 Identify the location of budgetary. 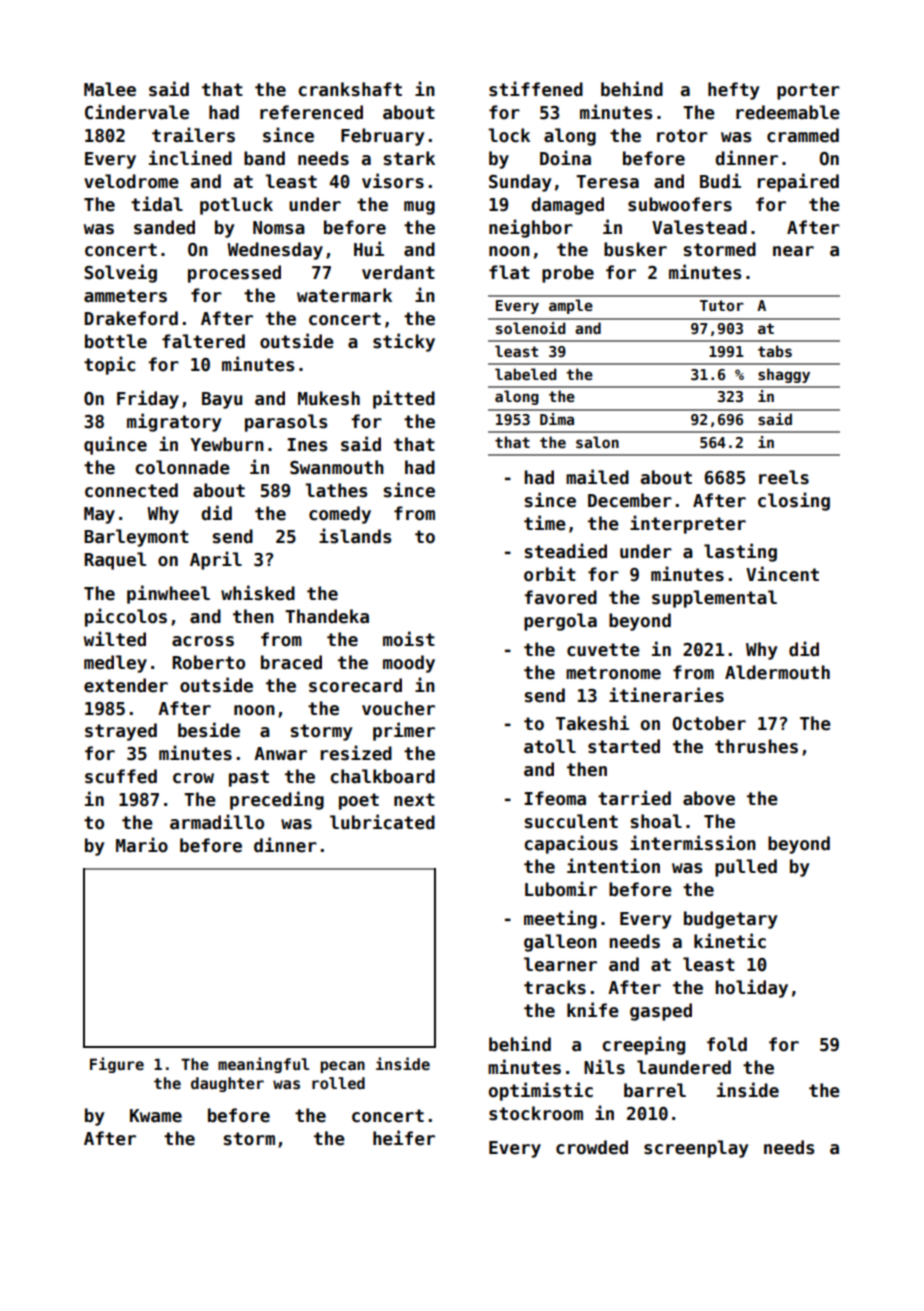
(731, 920).
